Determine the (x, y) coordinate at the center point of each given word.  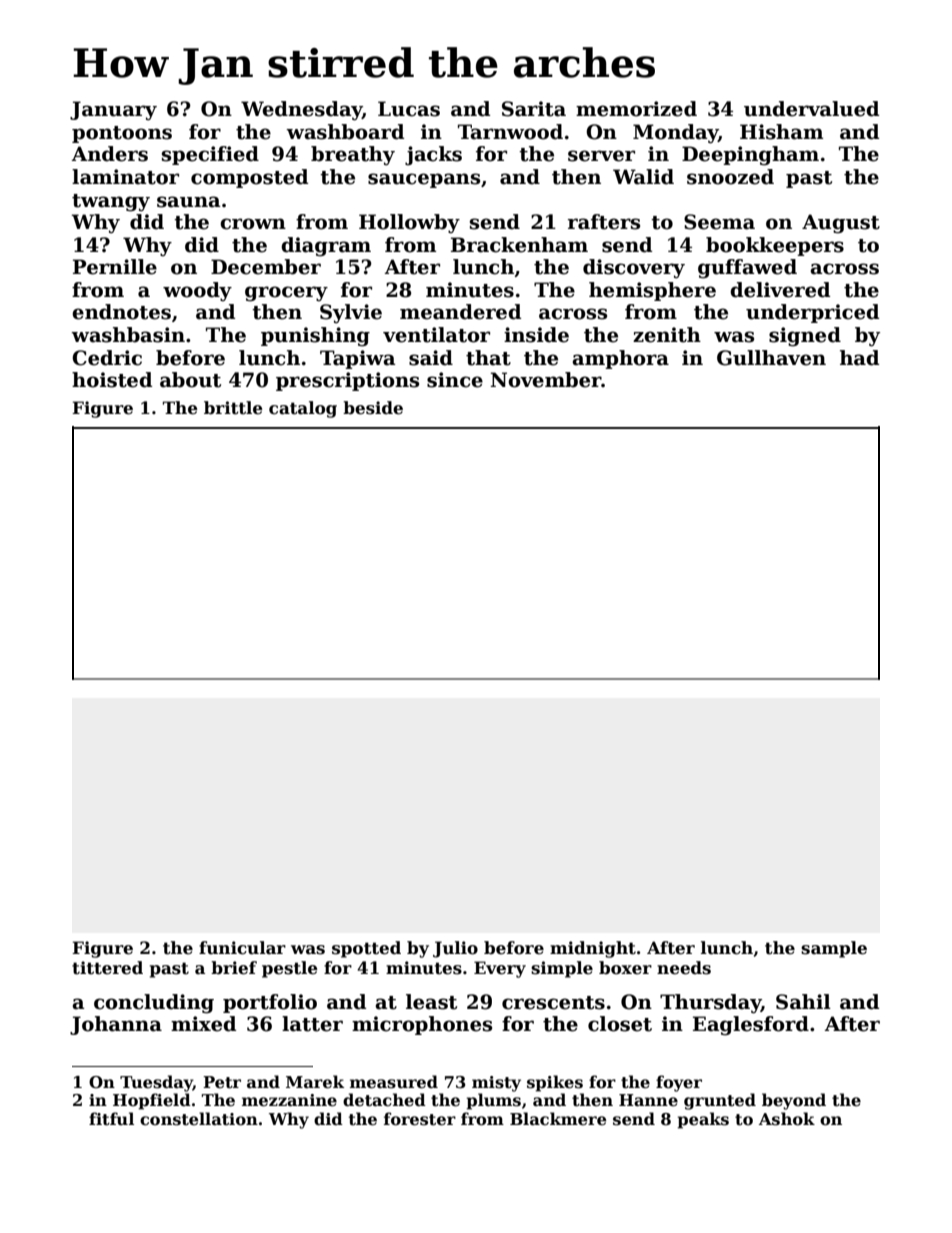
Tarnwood (510, 132)
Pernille (115, 267)
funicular (242, 948)
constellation (199, 1119)
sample (834, 949)
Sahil (803, 1002)
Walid (643, 177)
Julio (455, 949)
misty (496, 1084)
